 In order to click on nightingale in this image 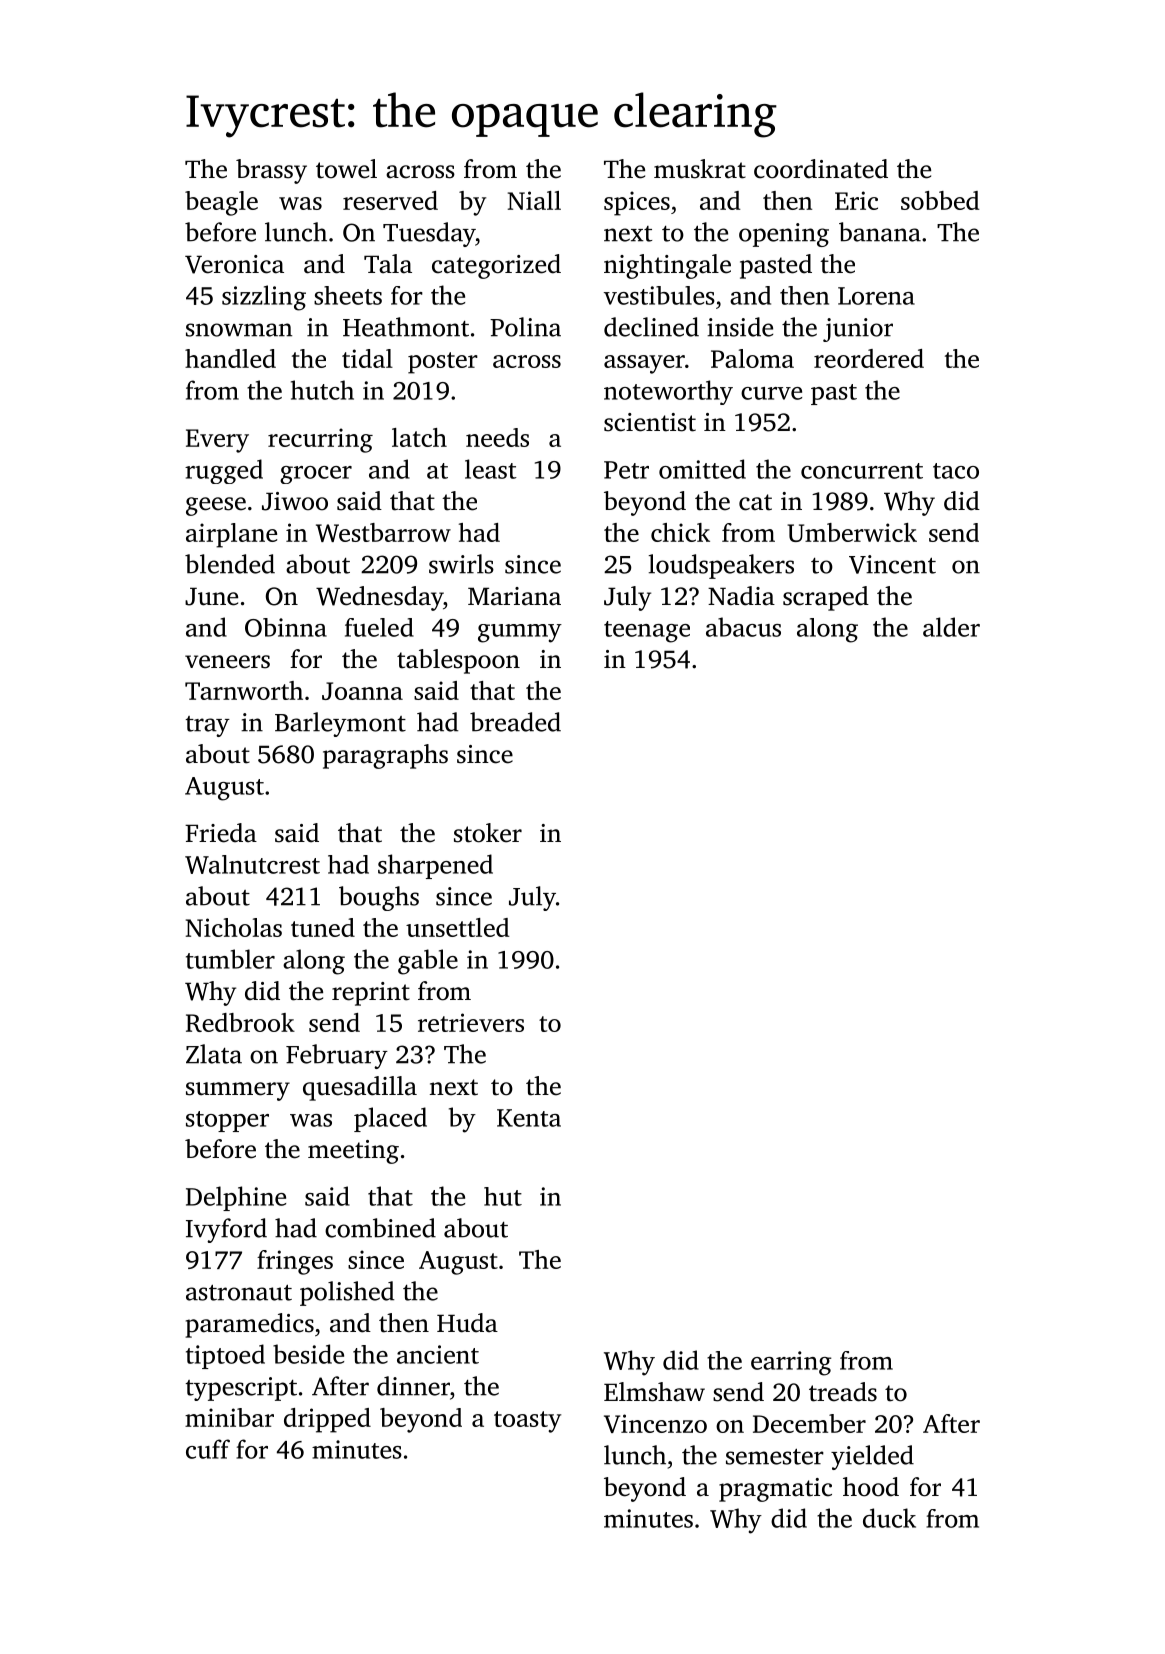, I will do `click(667, 266)`.
